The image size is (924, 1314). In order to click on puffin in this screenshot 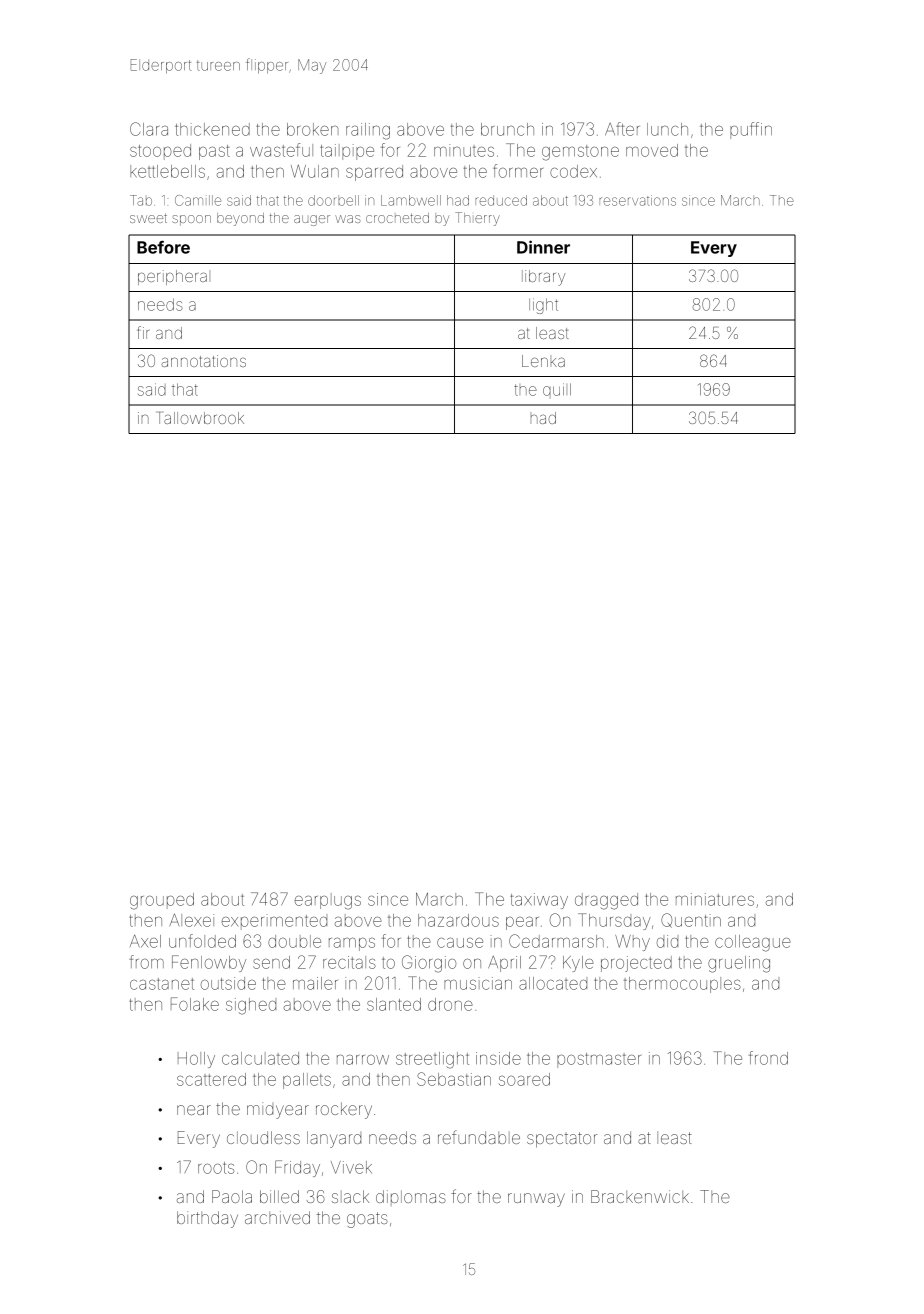, I will do `click(751, 130)`.
